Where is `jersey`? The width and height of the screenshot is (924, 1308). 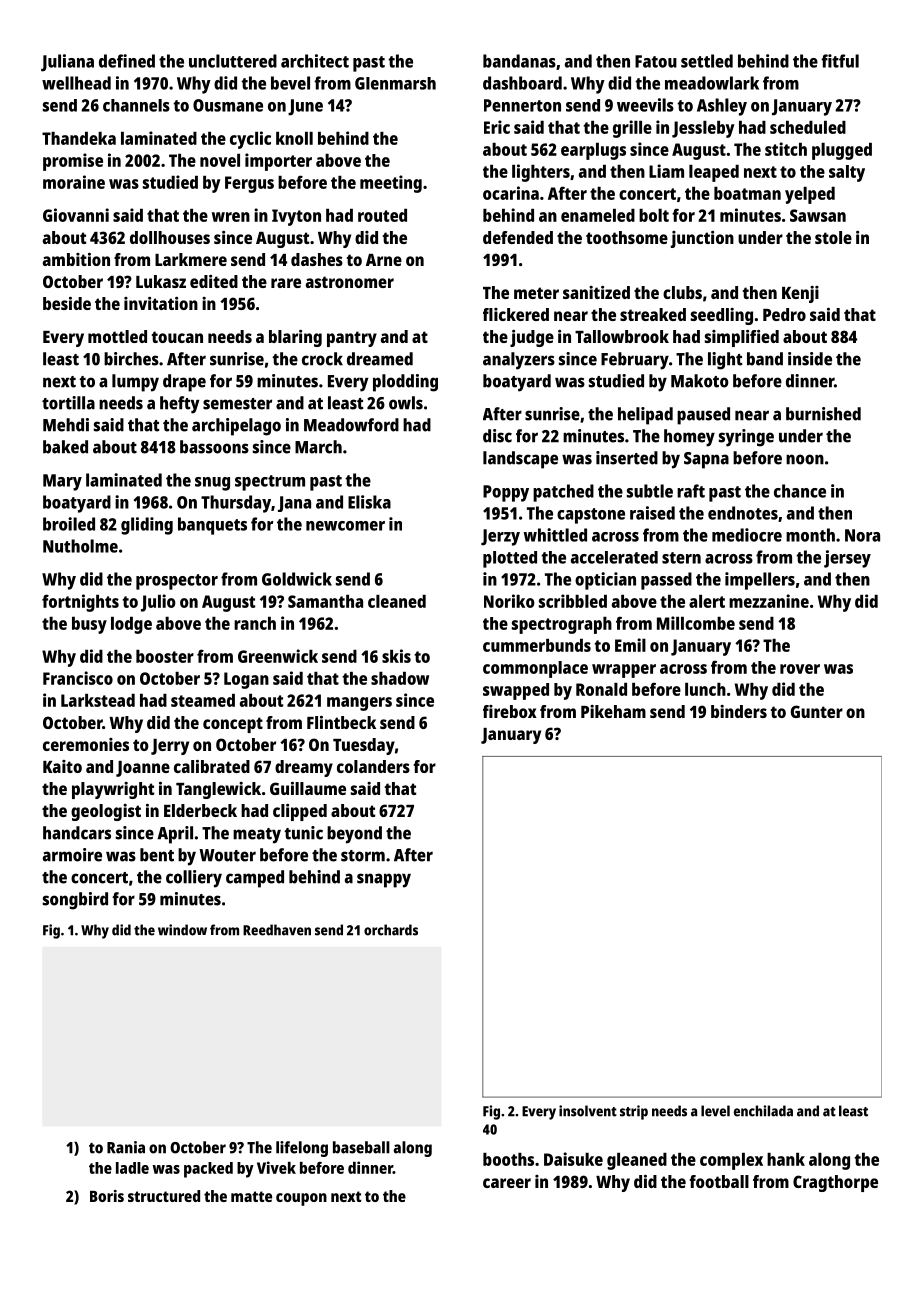
jersey is located at coordinates (847, 559).
